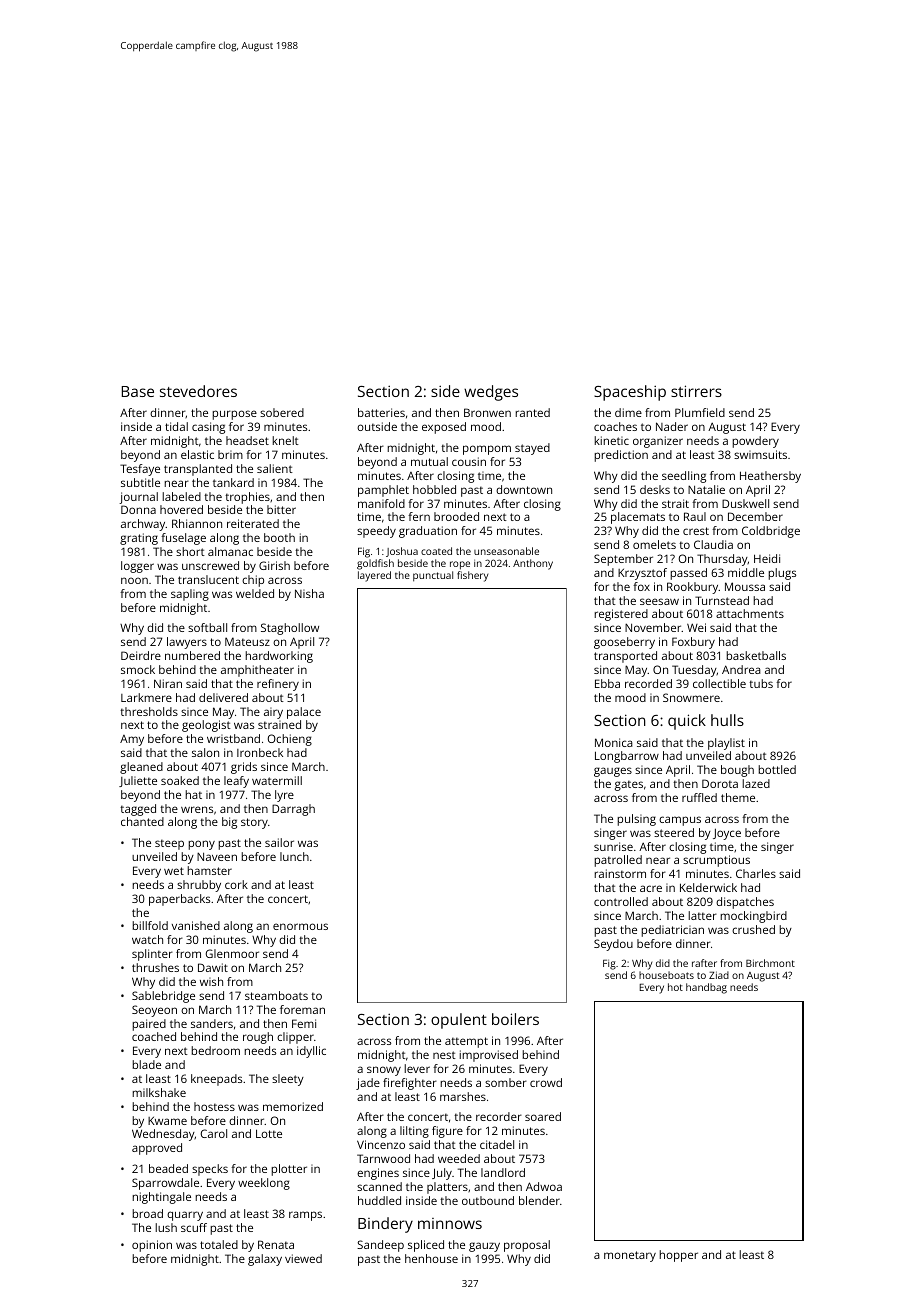 The width and height of the image is (924, 1308). Describe the element at coordinates (381, 412) in the image. I see `batteries` at that location.
